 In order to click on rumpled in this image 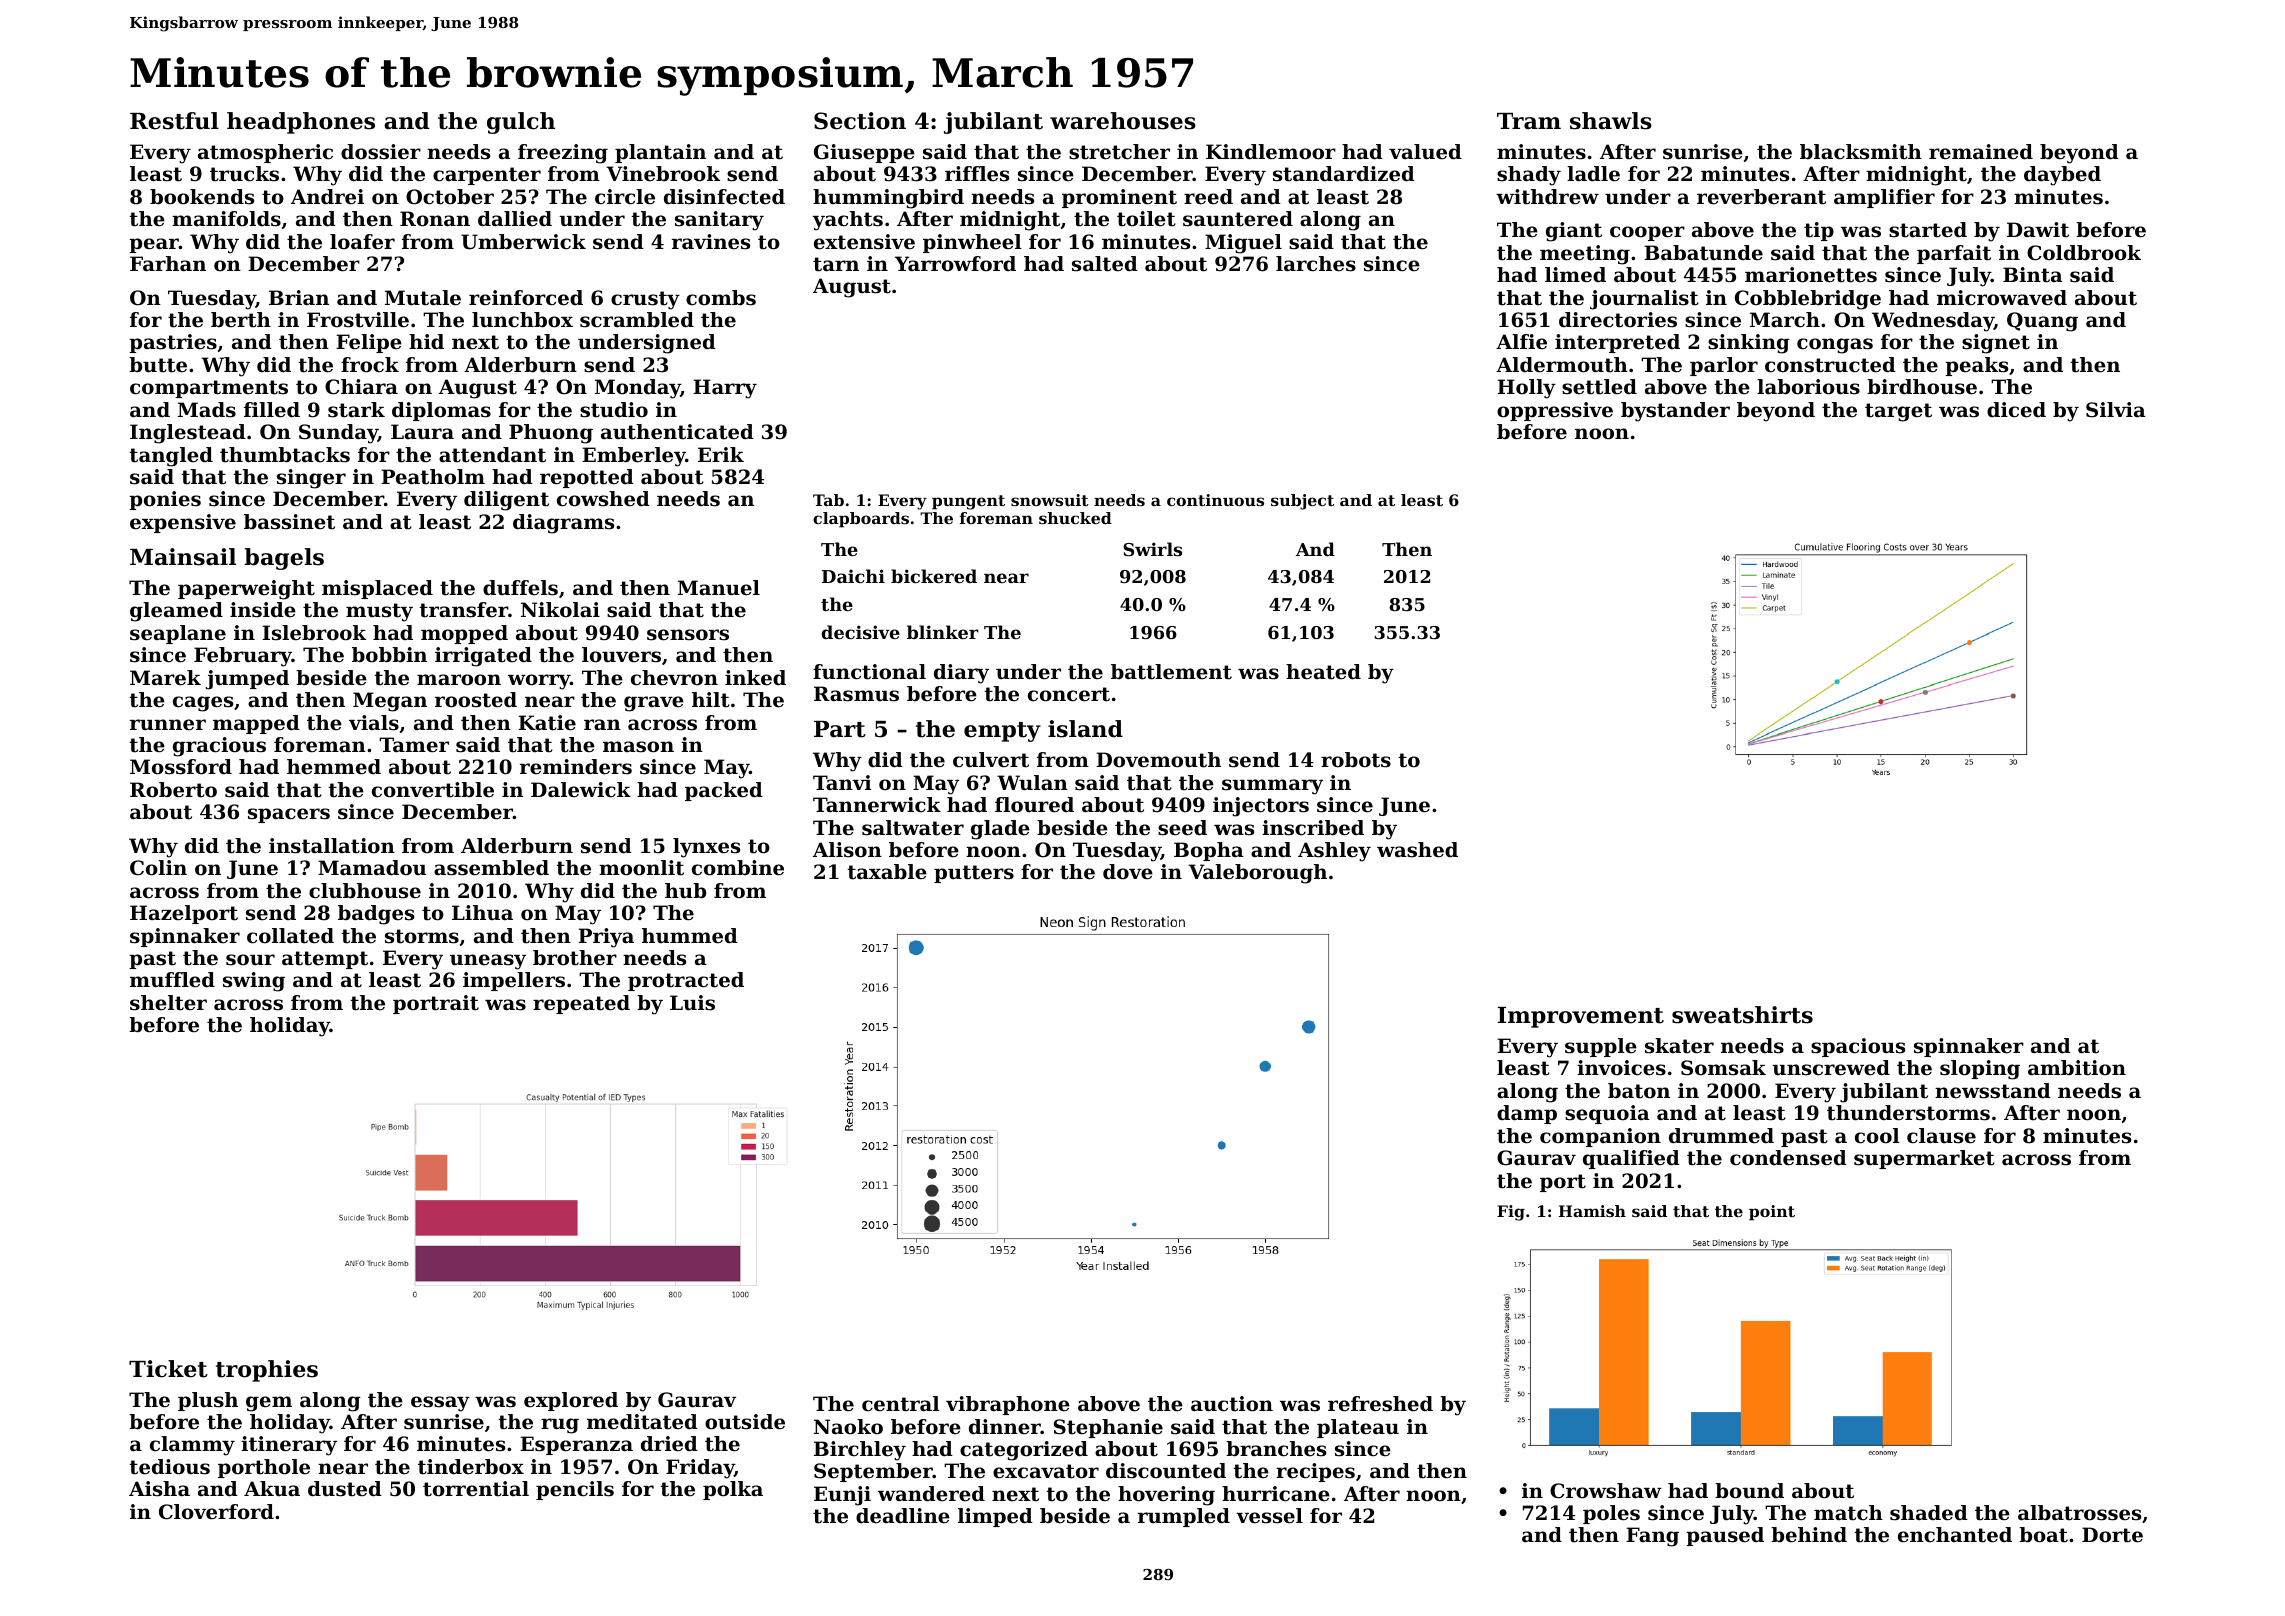, I will do `click(1184, 1517)`.
